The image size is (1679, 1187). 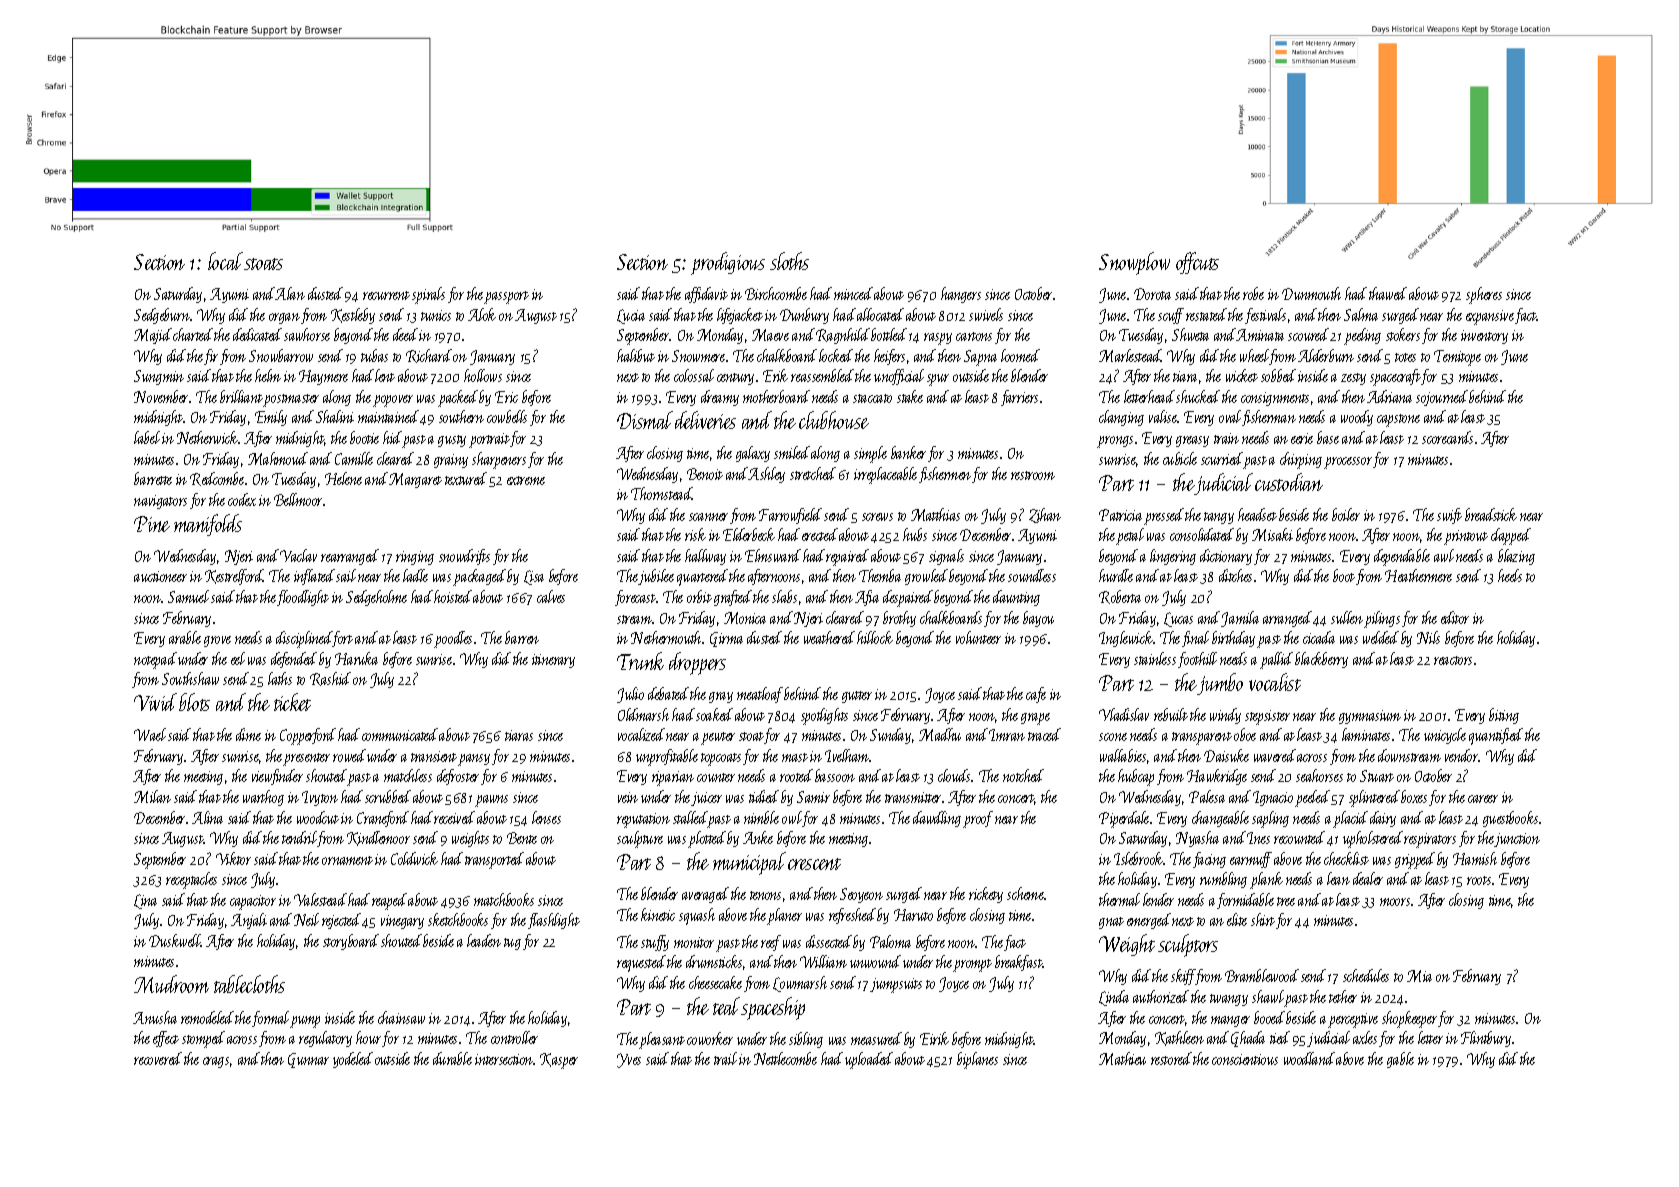 I want to click on ticket, so click(x=292, y=702).
